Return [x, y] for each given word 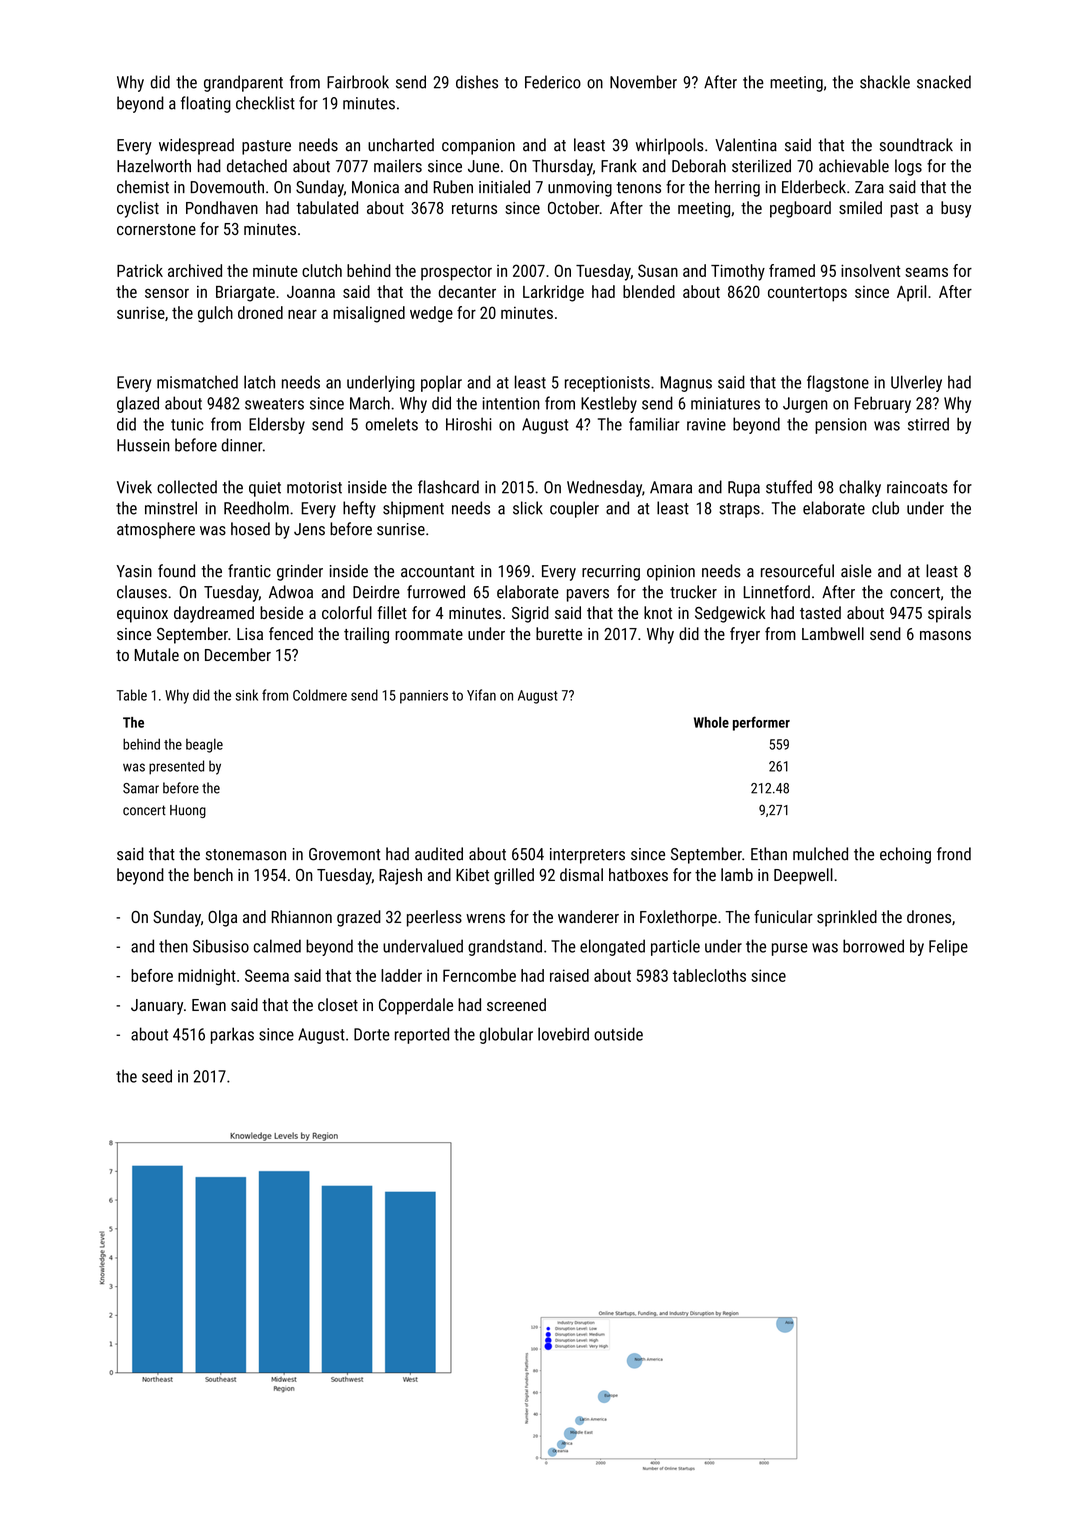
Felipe [948, 947]
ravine [706, 424]
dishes [477, 82]
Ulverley [916, 383]
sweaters [274, 404]
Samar [141, 788]
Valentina [746, 145]
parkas [232, 1035]
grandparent [243, 83]
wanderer [588, 916]
